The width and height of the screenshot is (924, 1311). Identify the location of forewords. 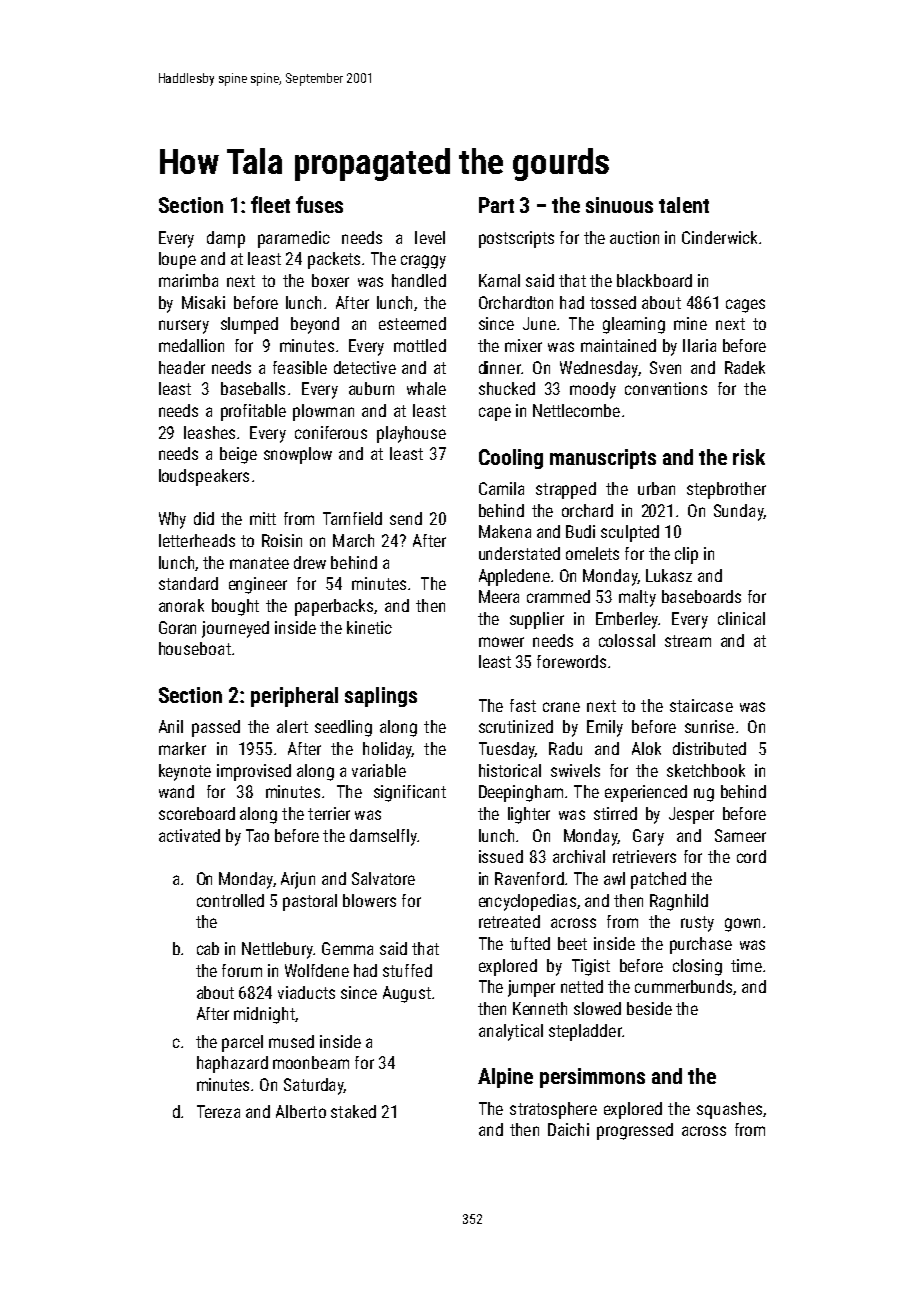
(571, 661).
